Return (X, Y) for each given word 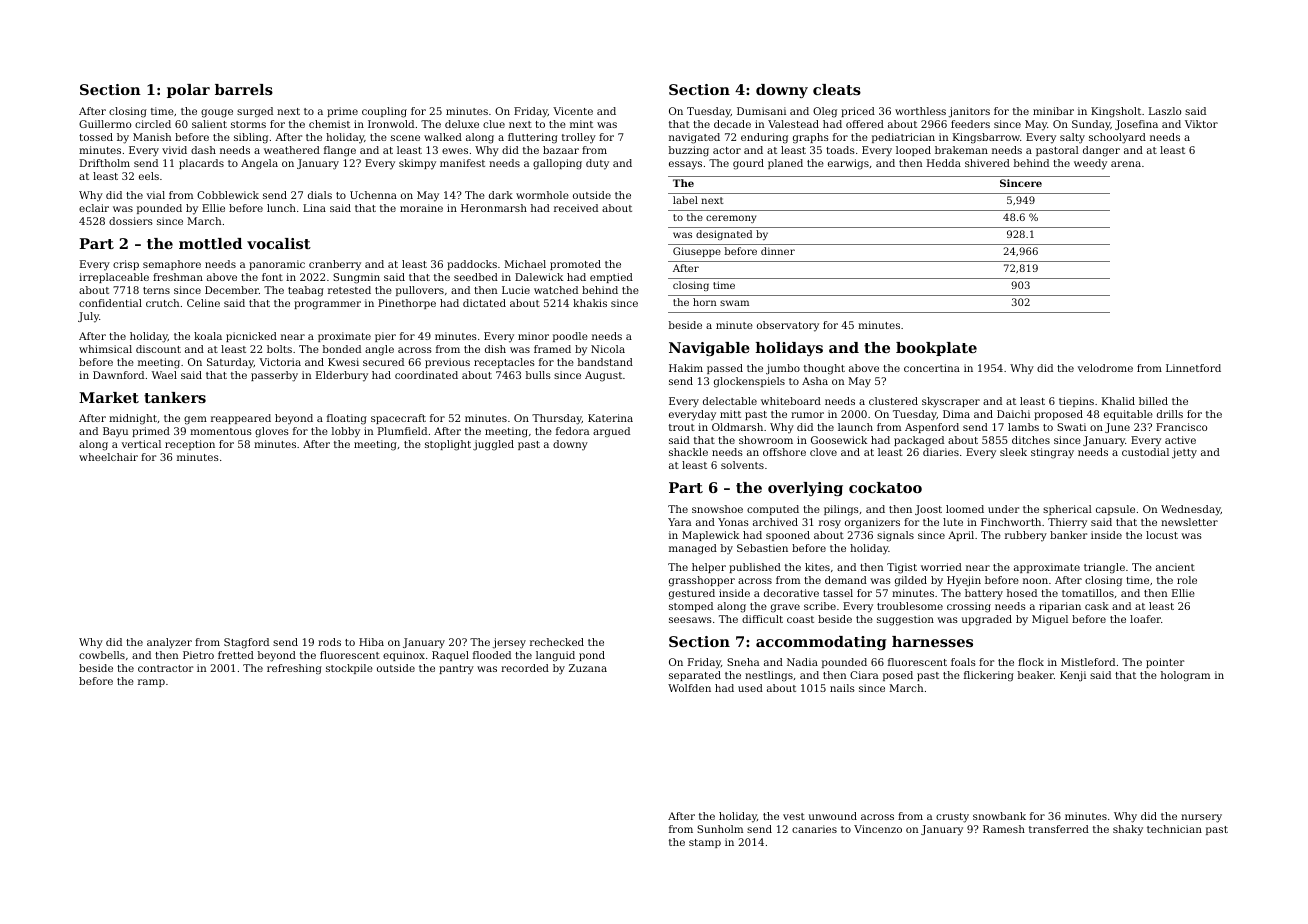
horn (705, 302)
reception (190, 445)
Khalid (1118, 401)
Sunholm (720, 829)
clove (823, 452)
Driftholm (105, 163)
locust (1162, 535)
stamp (705, 843)
